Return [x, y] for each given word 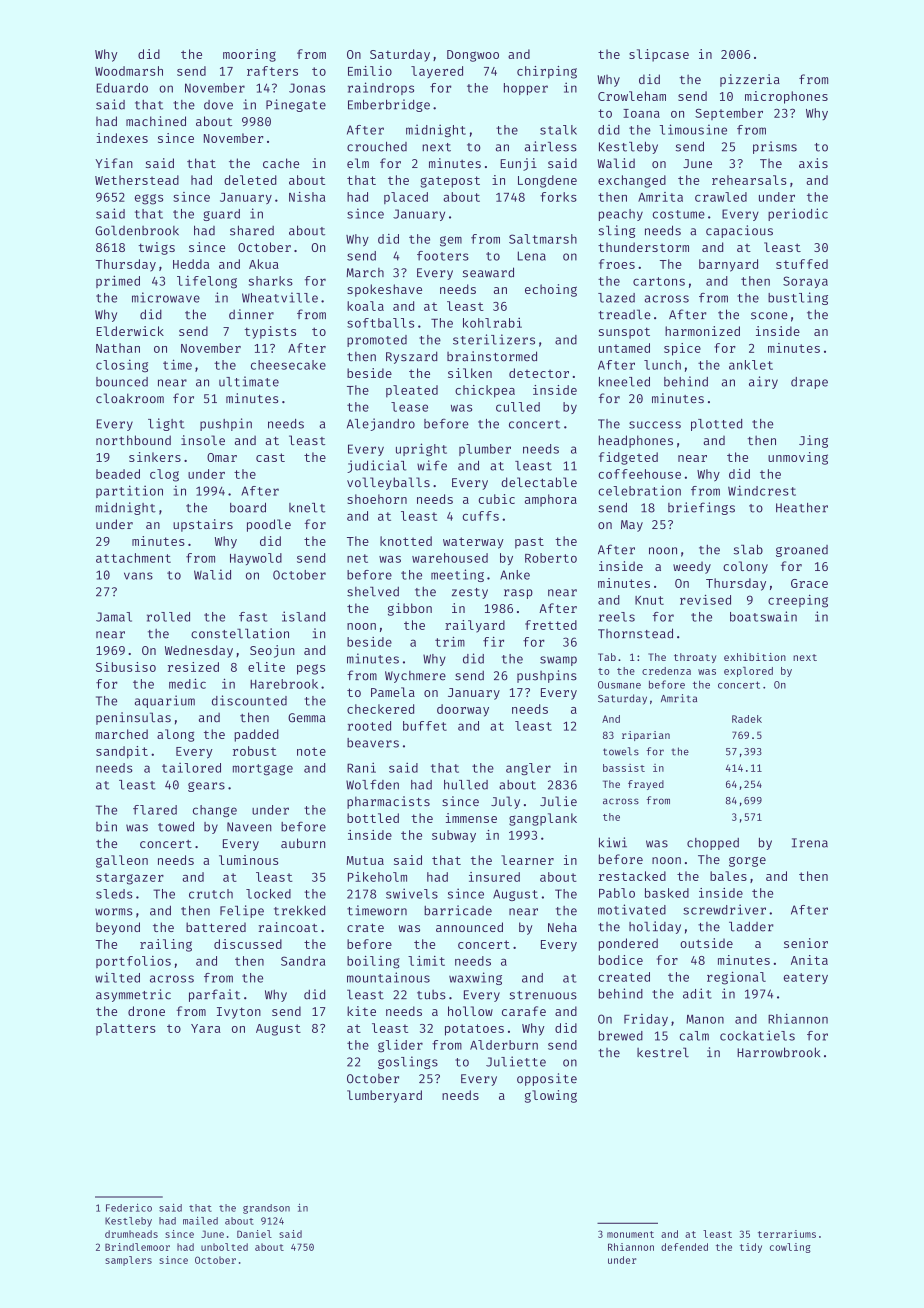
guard [221, 215]
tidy [751, 1248]
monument [630, 1234]
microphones [786, 97]
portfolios [133, 962]
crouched [377, 147]
